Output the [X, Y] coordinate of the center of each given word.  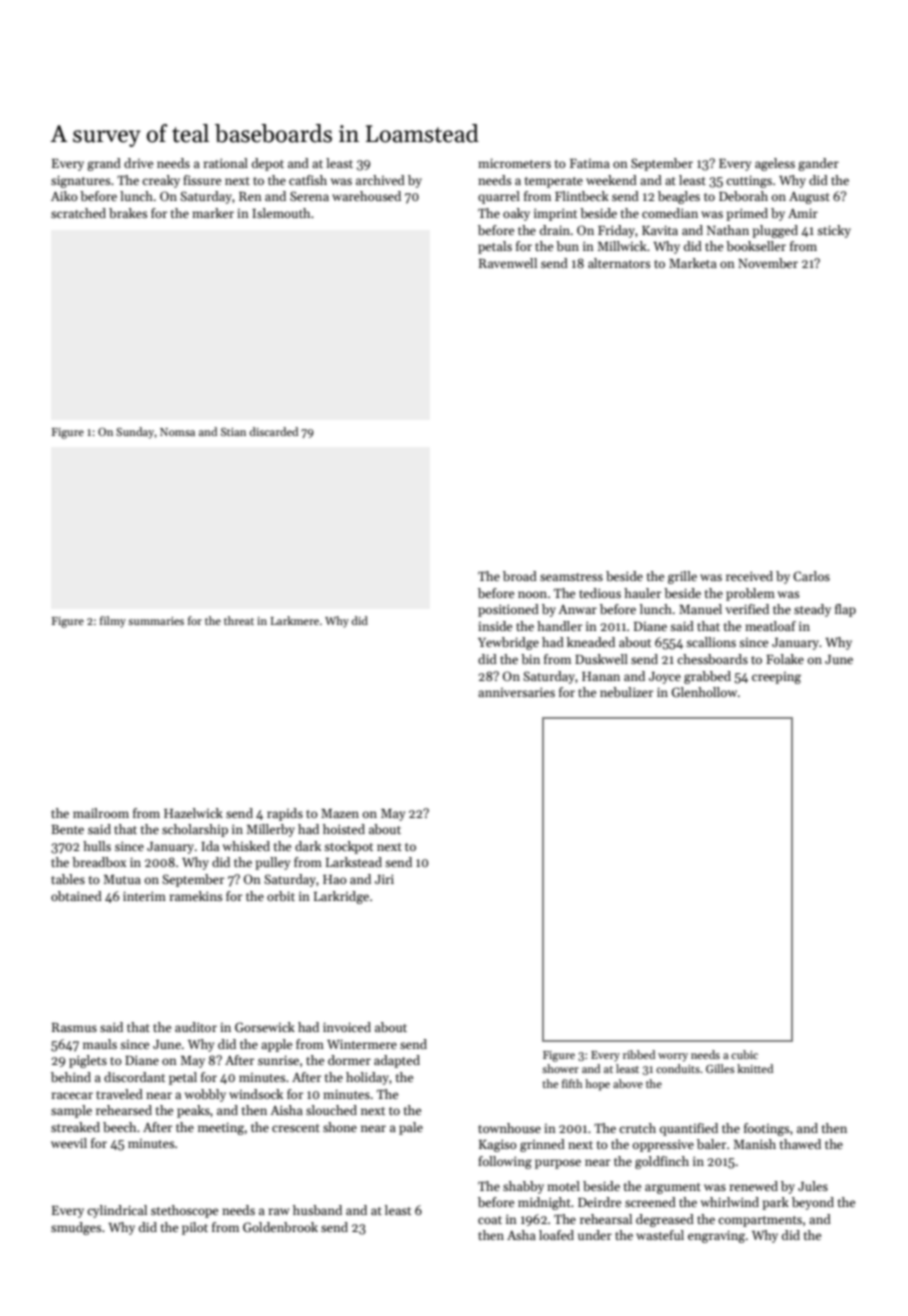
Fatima [590, 163]
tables [68, 879]
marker [213, 213]
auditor [196, 1027]
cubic [744, 1054]
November [768, 263]
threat [239, 620]
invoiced [347, 1027]
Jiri [384, 879]
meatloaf [770, 626]
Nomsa [177, 432]
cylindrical [117, 1211]
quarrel [499, 197]
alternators [619, 263]
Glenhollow [704, 692]
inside [495, 626]
